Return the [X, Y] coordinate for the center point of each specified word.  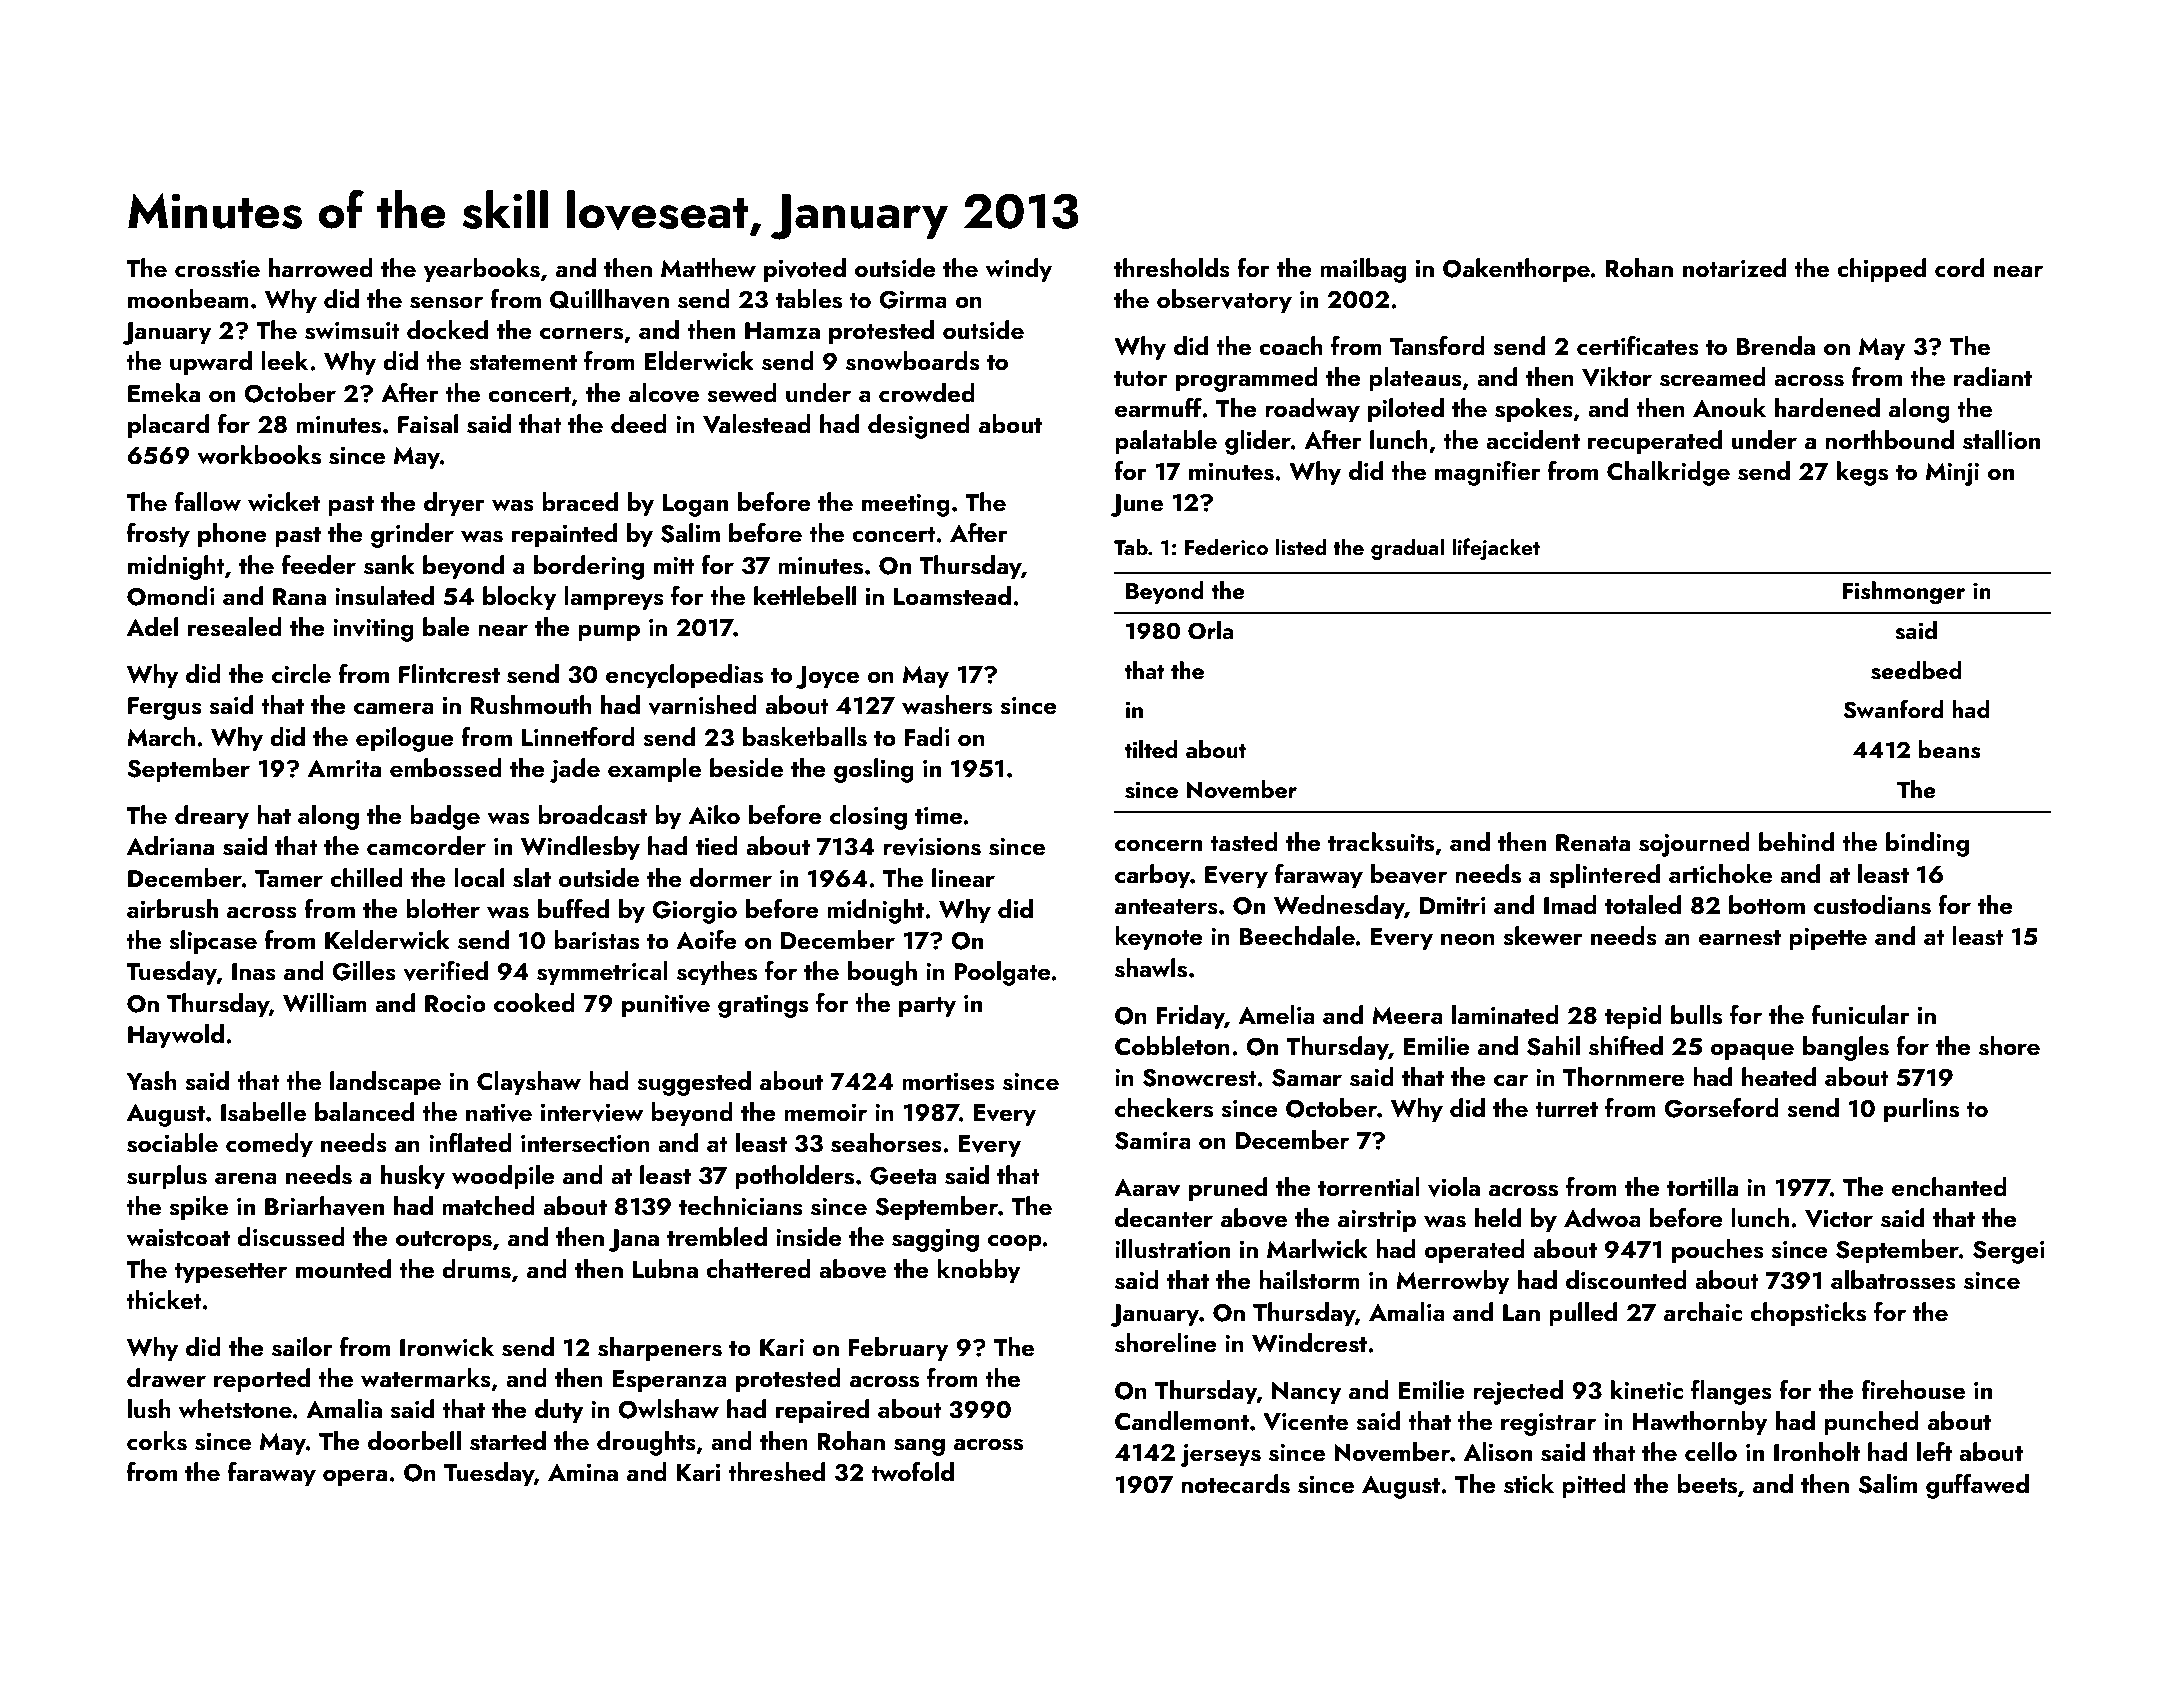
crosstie [217, 269]
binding [1927, 844]
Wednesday [1339, 907]
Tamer [289, 878]
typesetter [230, 1273]
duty [559, 1411]
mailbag [1363, 270]
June [1136, 505]
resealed [235, 627]
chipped [1881, 270]
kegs [1862, 473]
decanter [1164, 1217]
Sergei [2009, 1252]
